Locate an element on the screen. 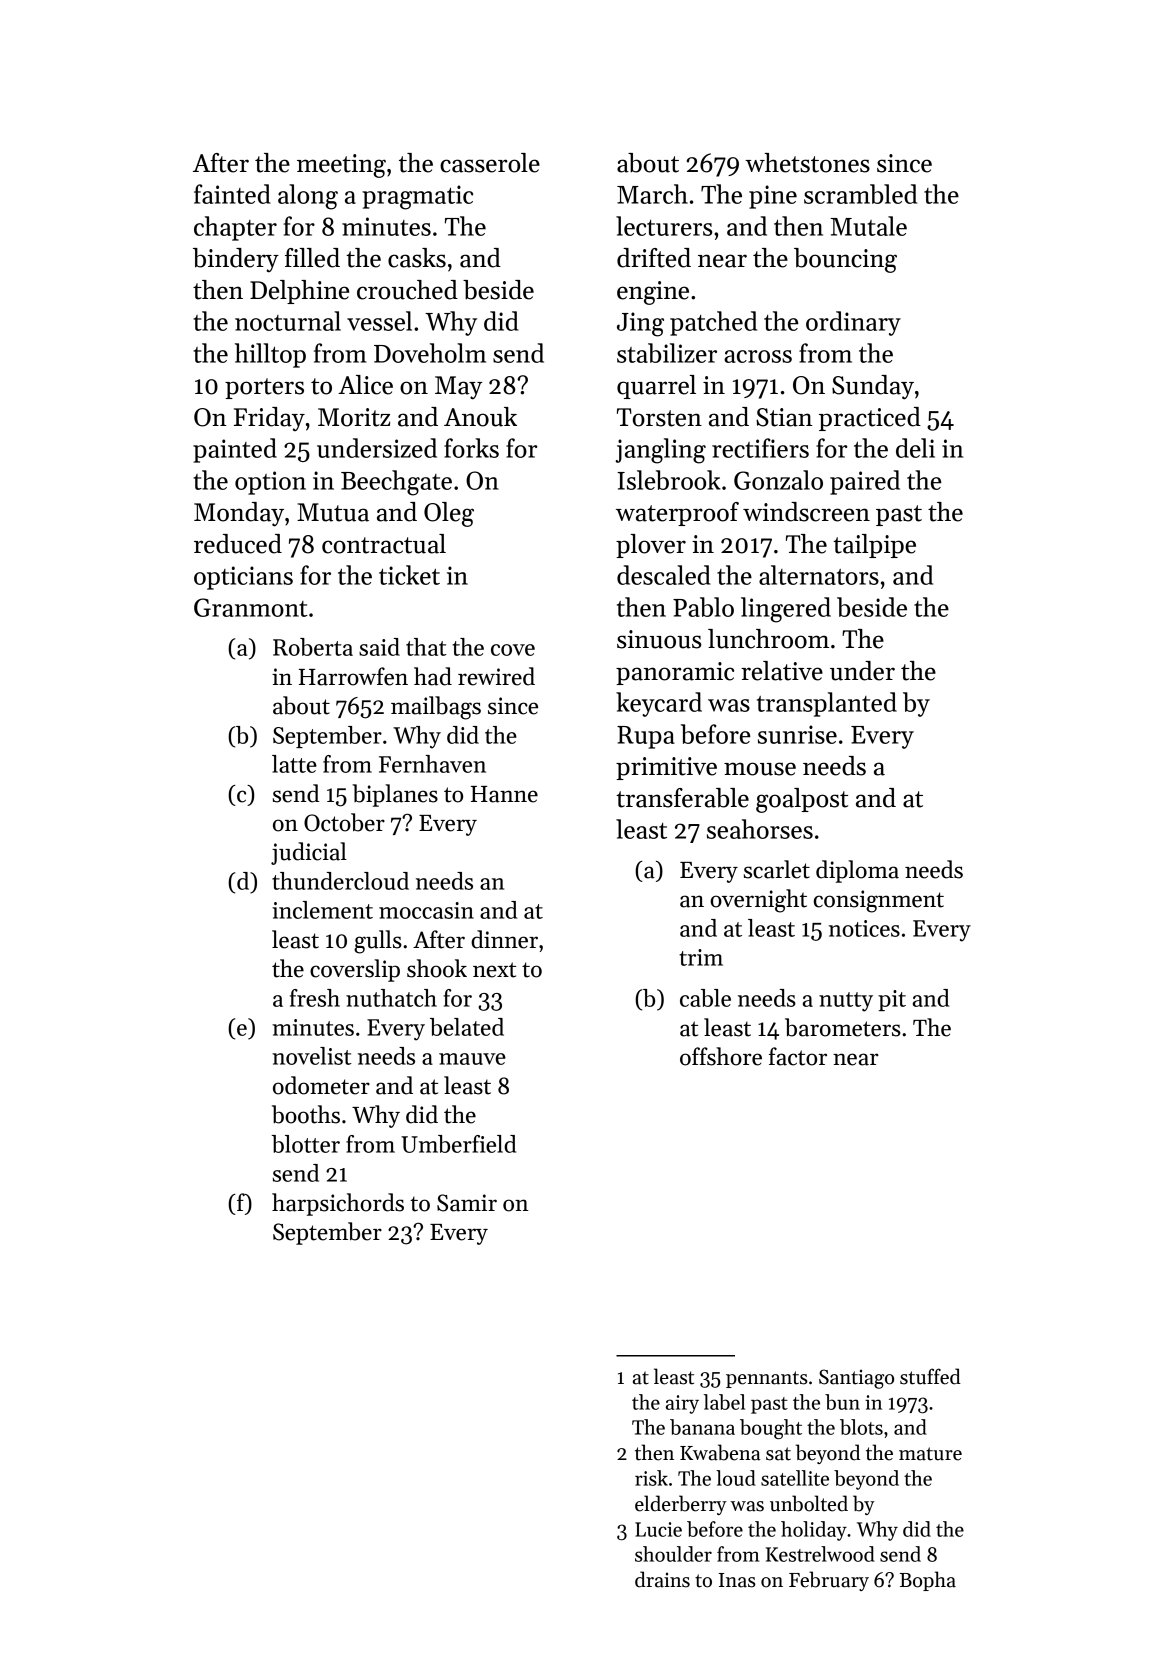  whetstones is located at coordinates (807, 163).
